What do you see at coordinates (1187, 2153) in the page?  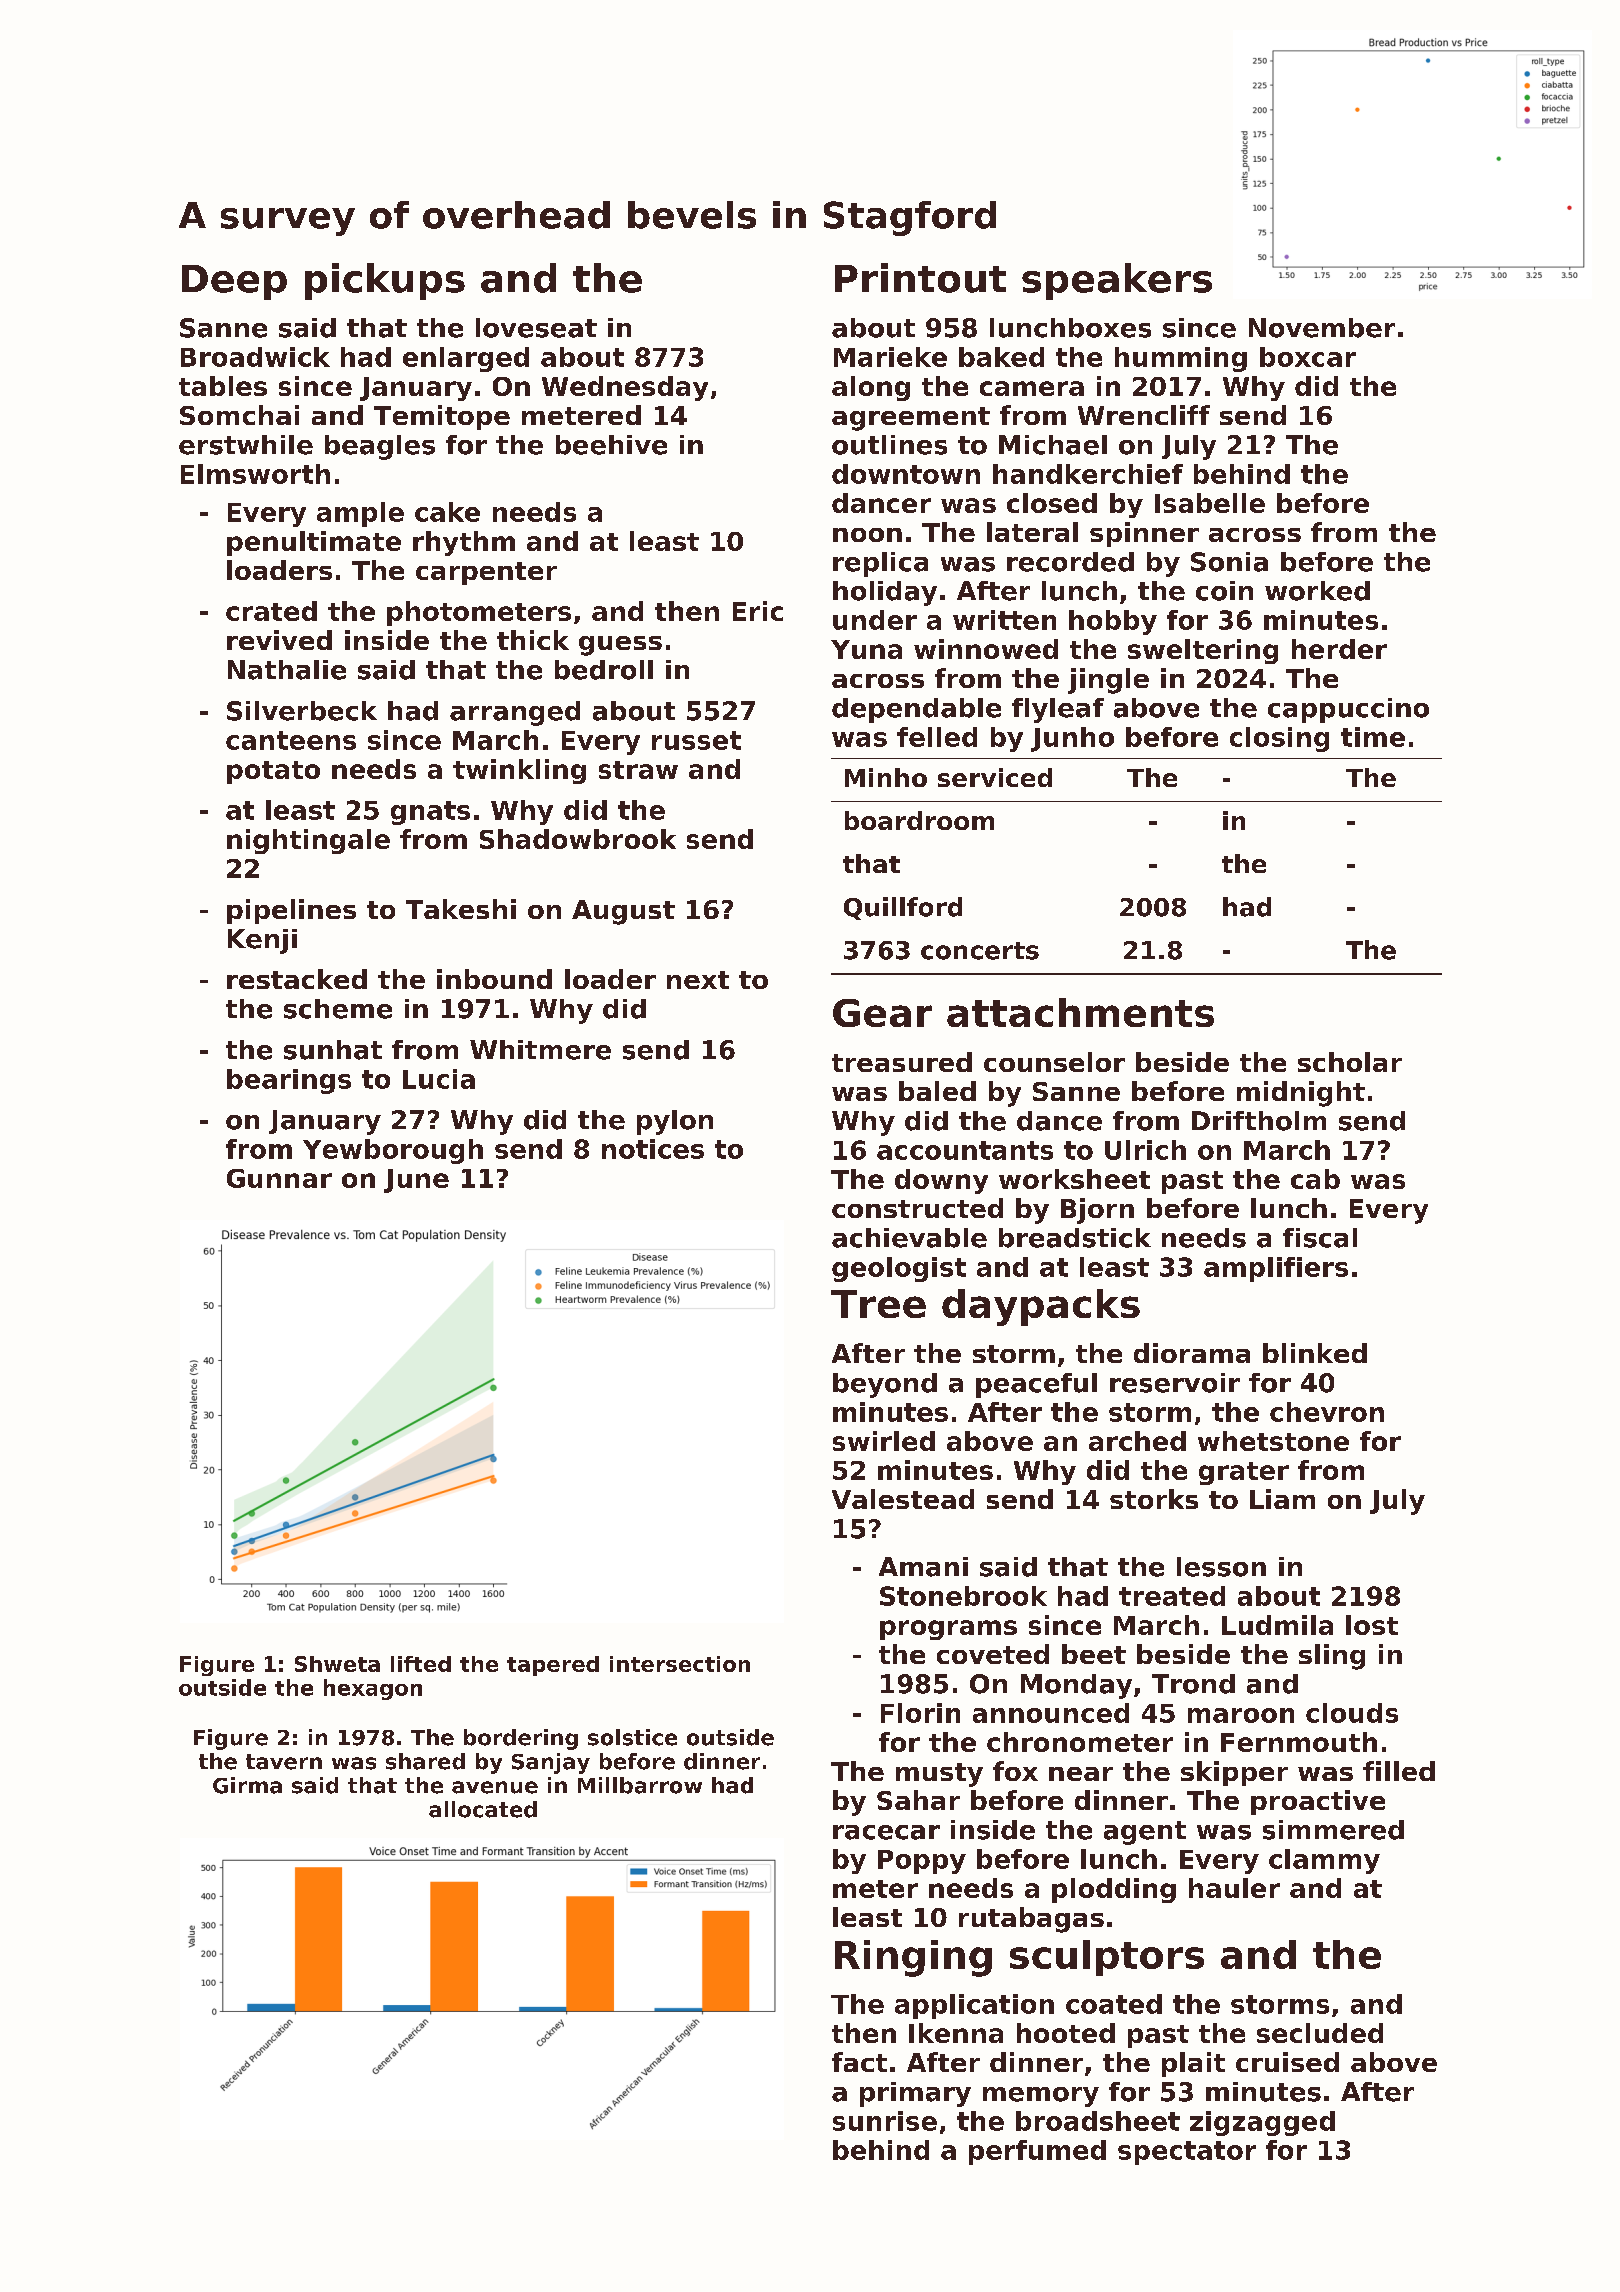 I see `spectator` at bounding box center [1187, 2153].
